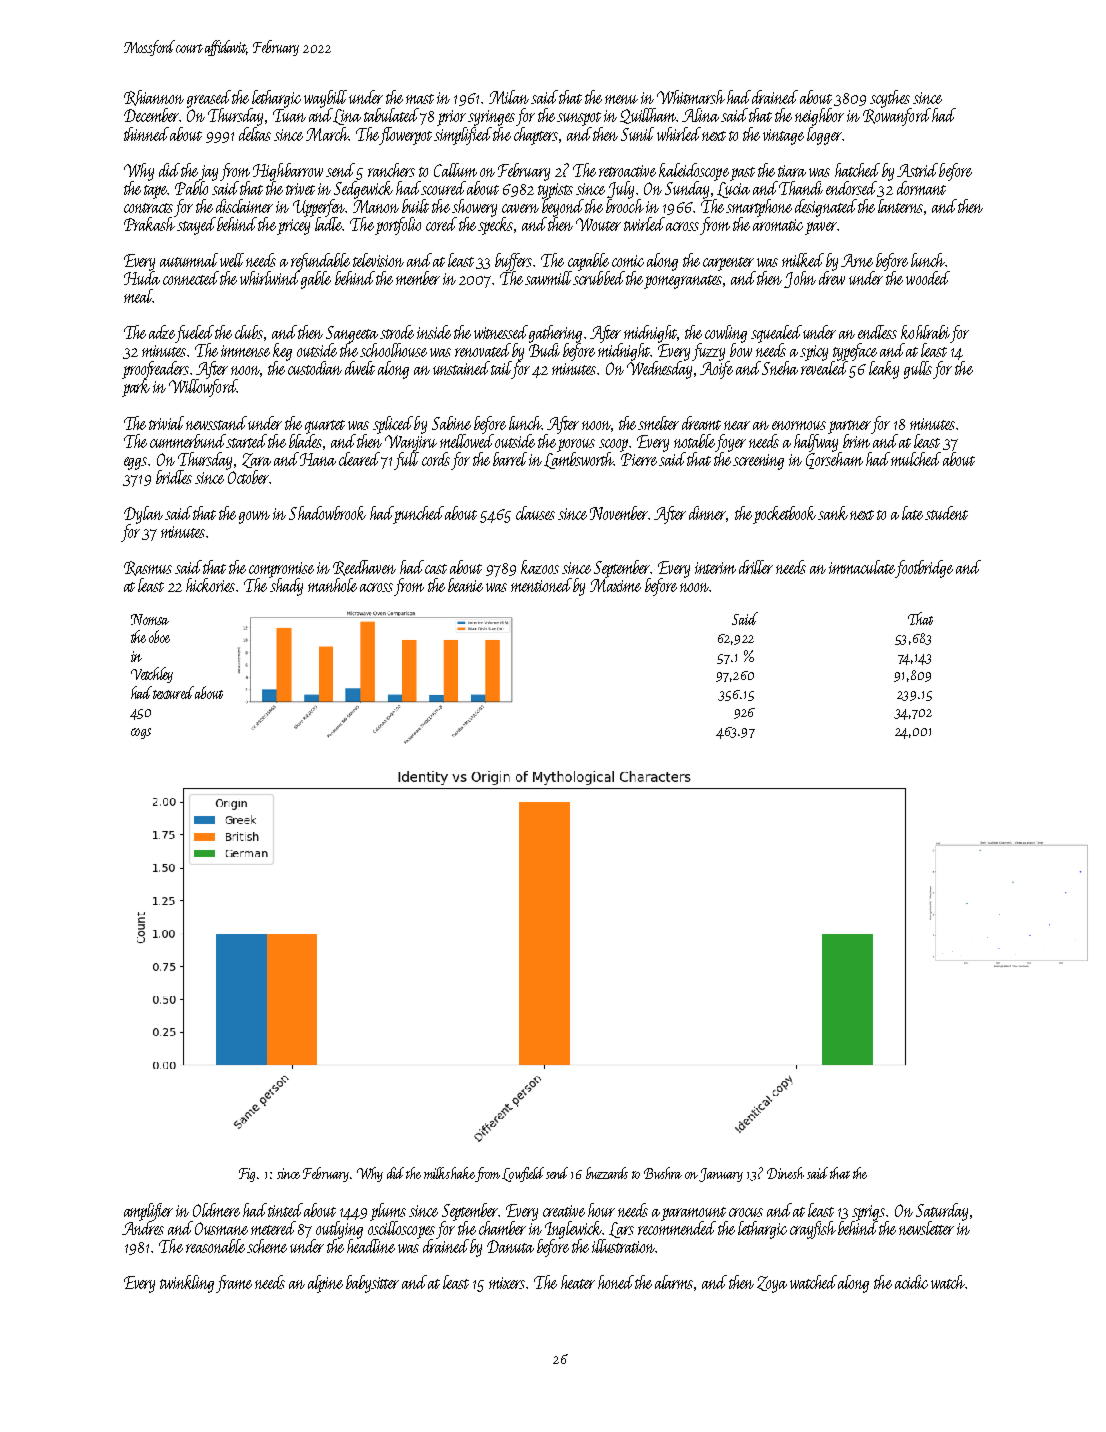 This image has height=1432, width=1106. I want to click on frame, so click(234, 1284).
